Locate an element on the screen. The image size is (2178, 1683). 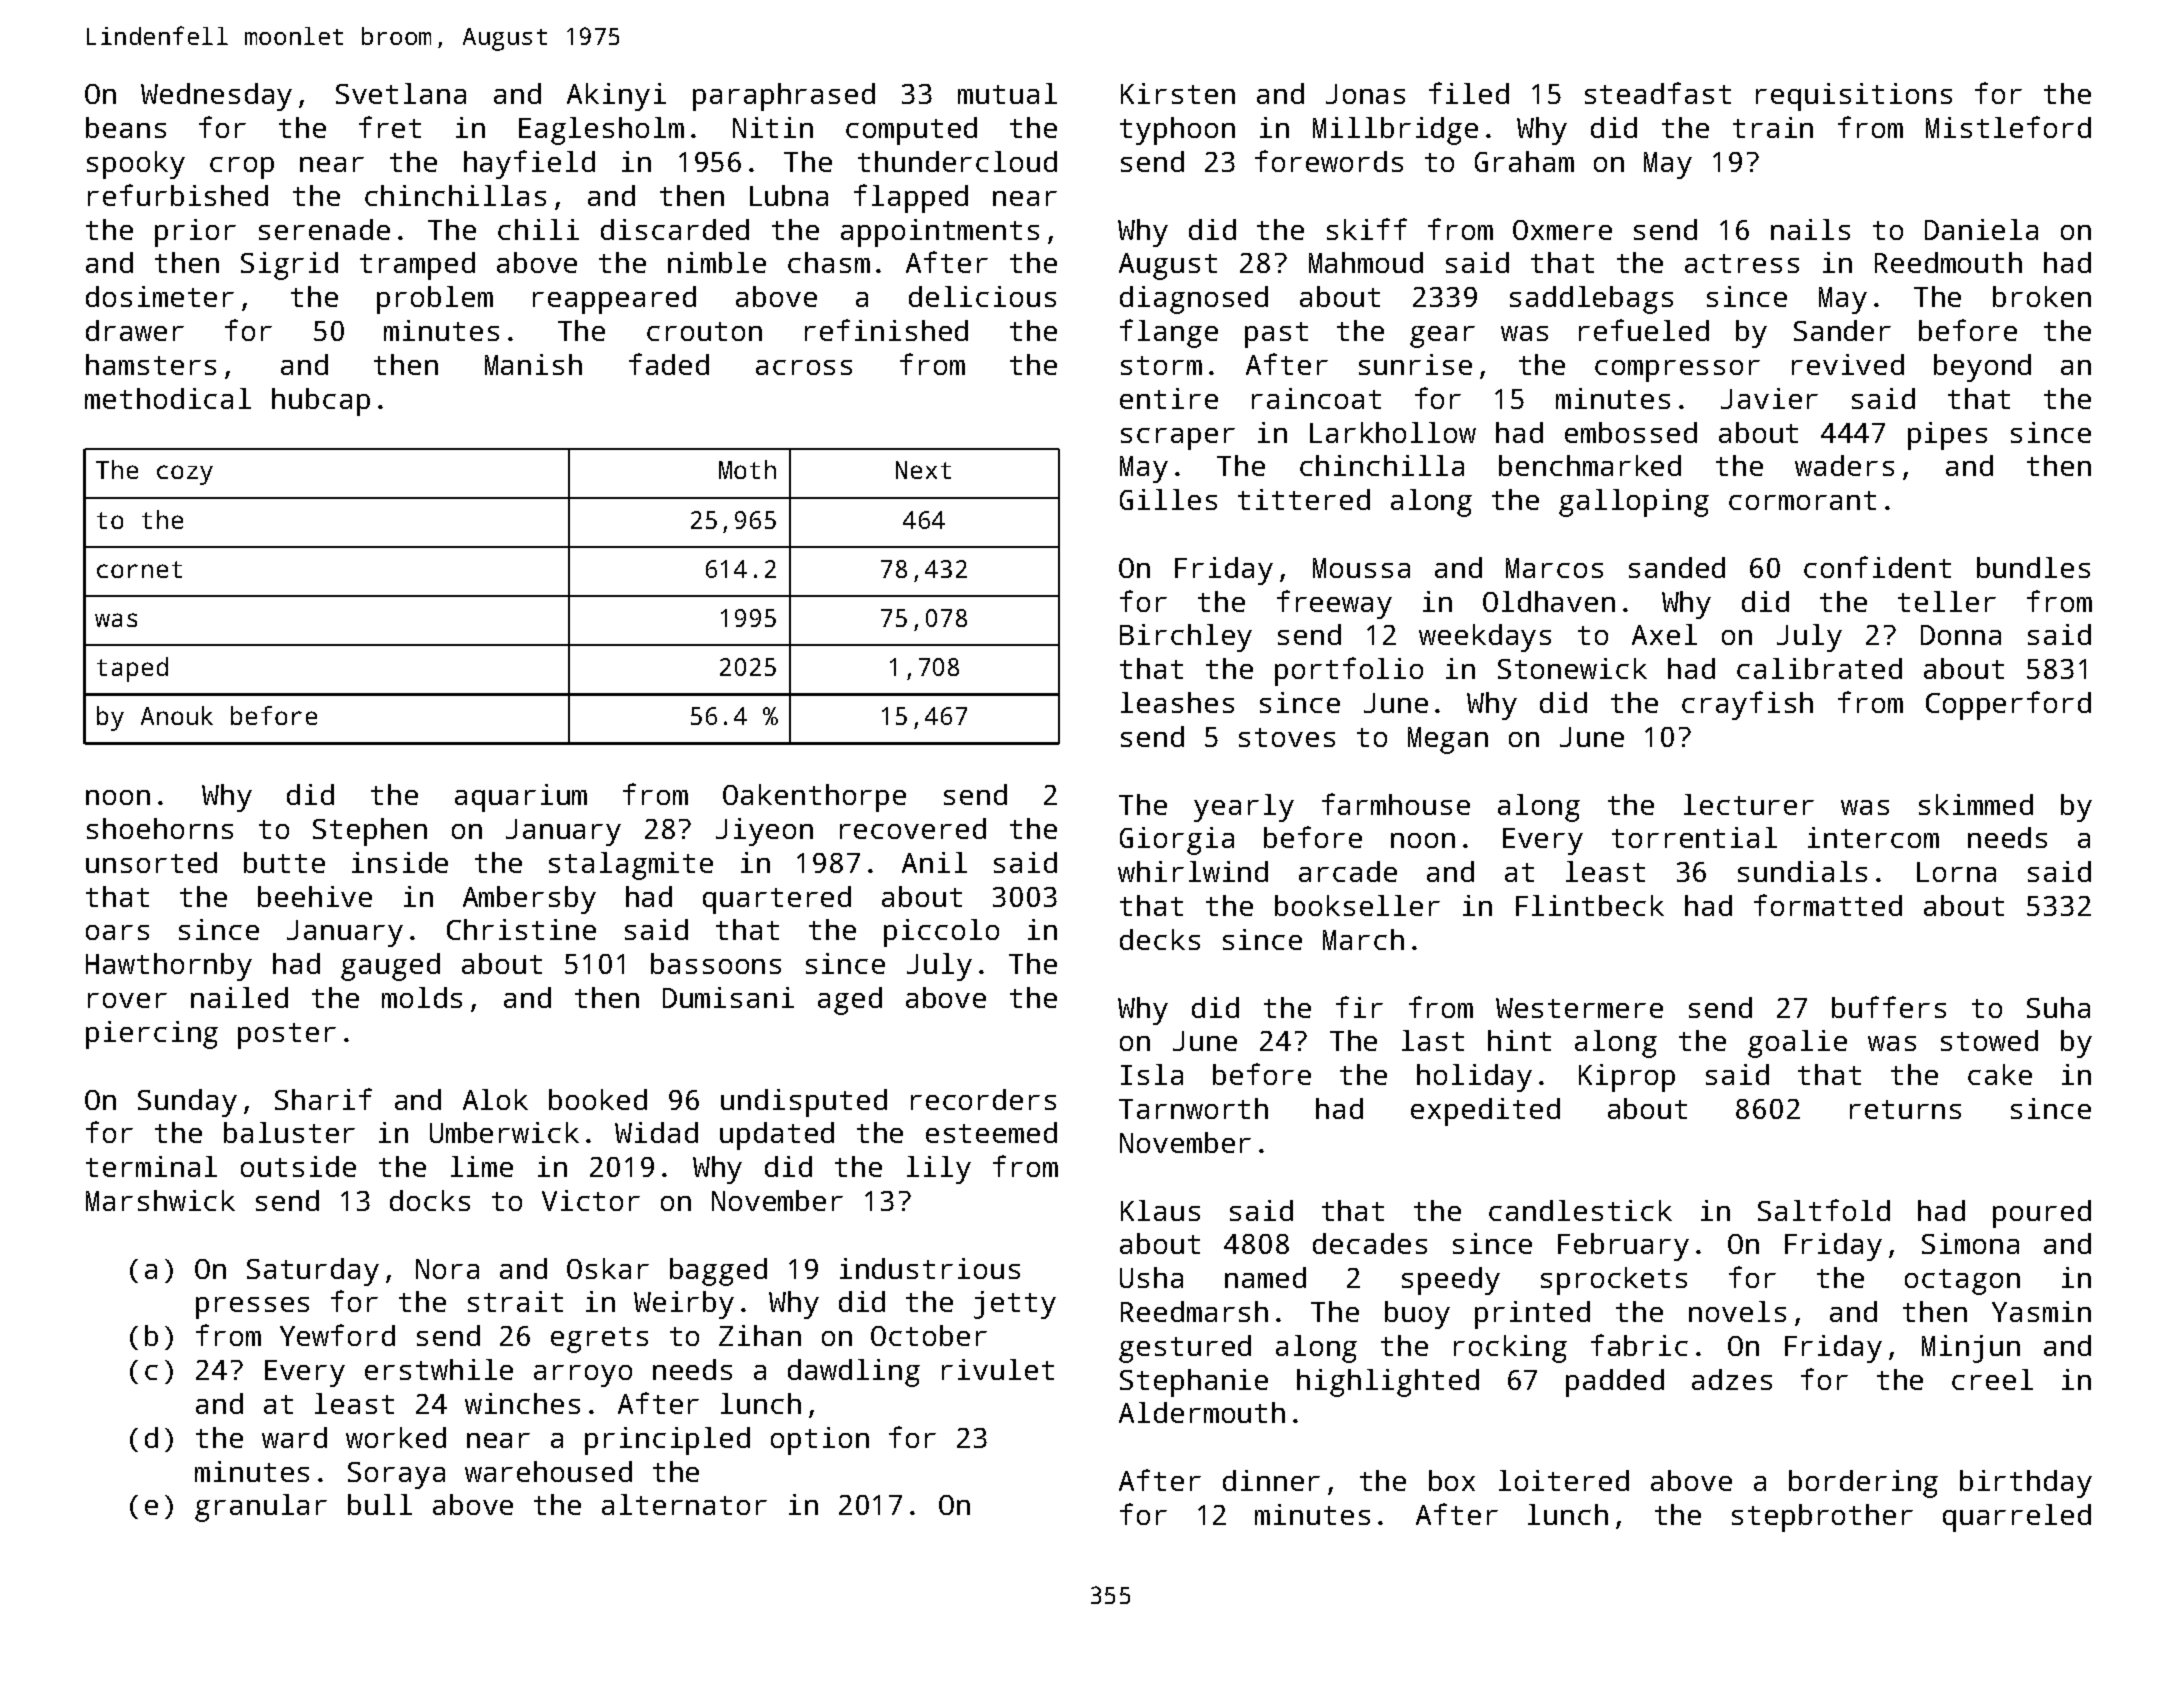
crop is located at coordinates (242, 168).
